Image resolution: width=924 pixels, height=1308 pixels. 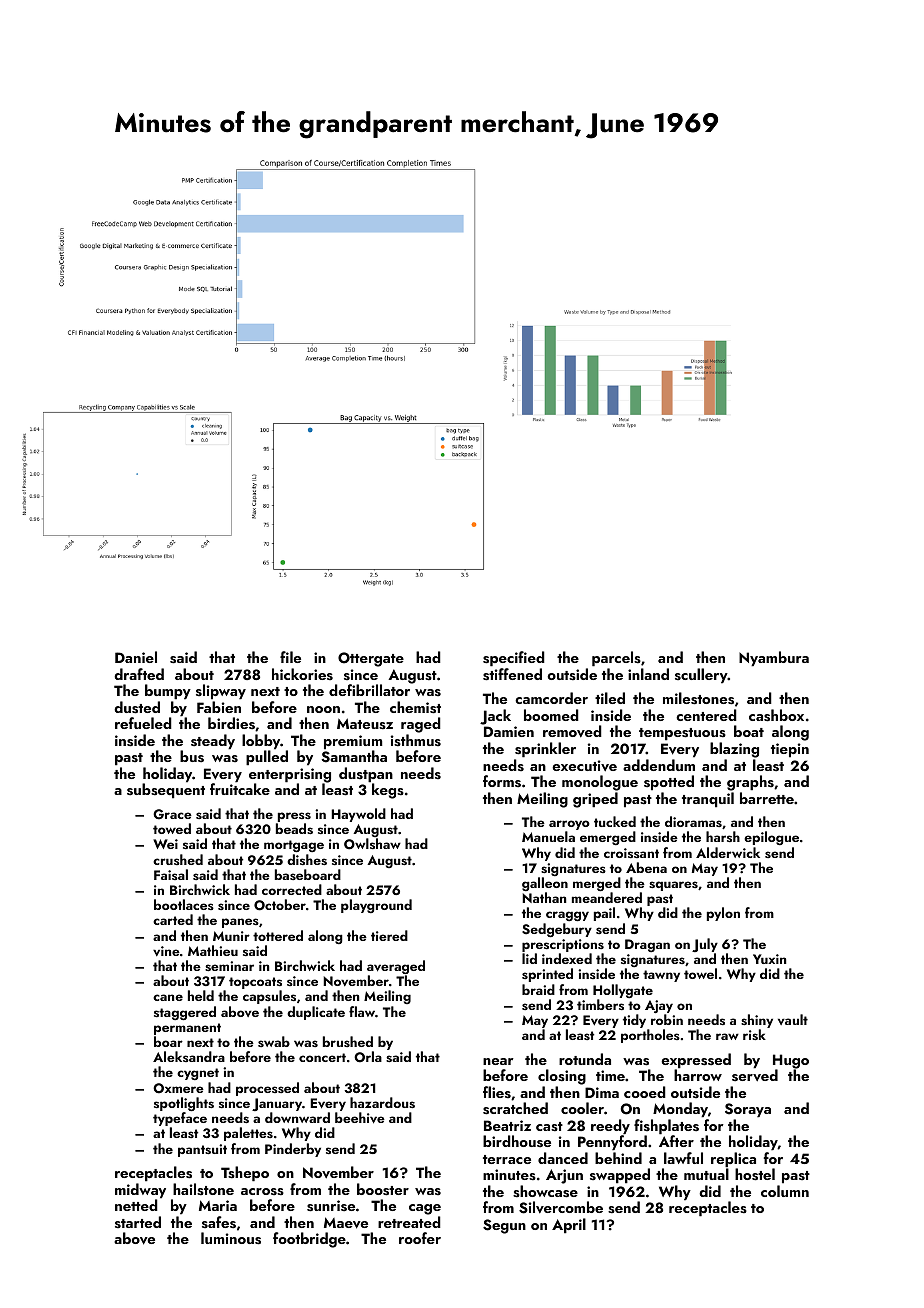 I want to click on slipway, so click(x=221, y=692).
